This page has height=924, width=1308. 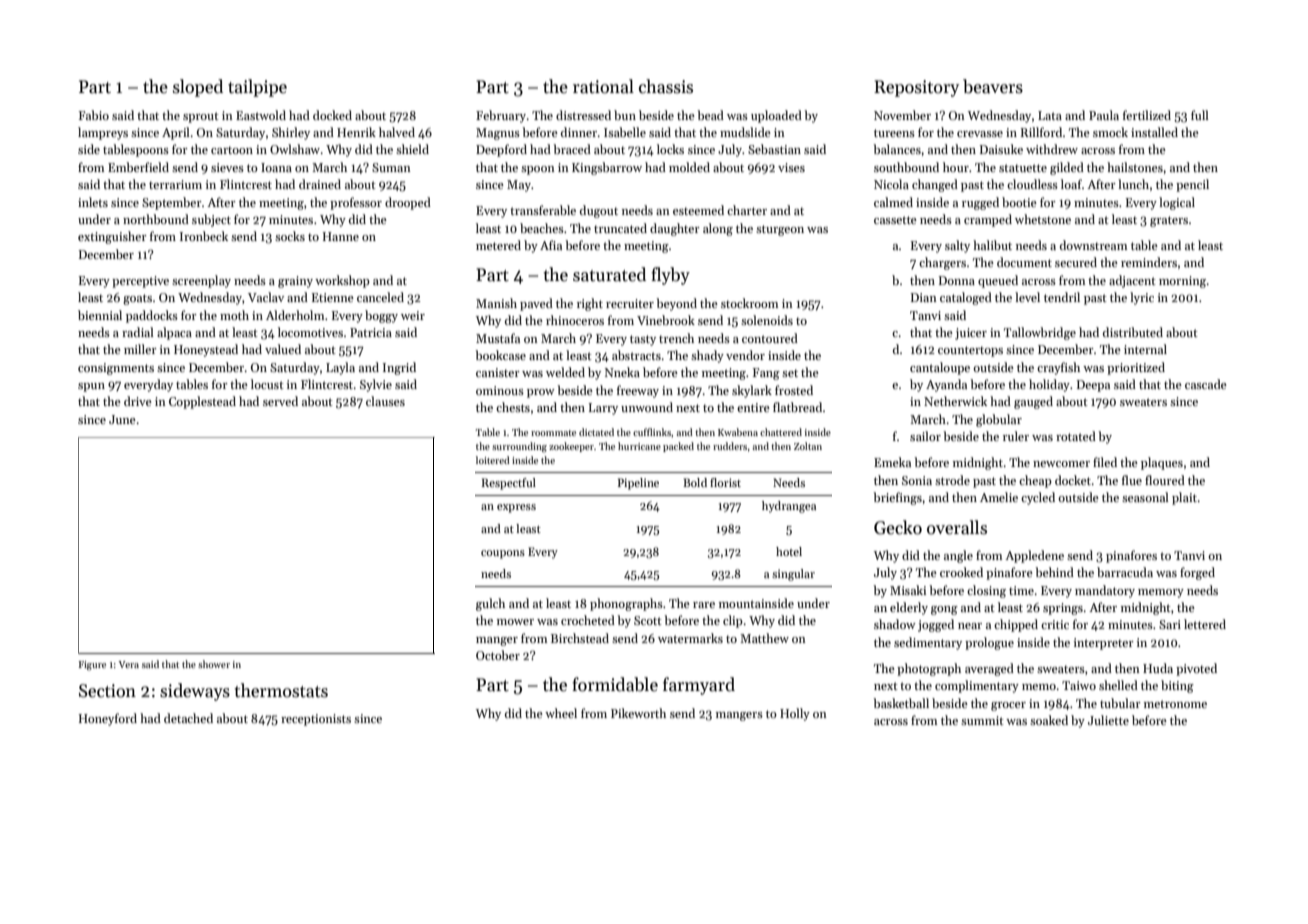 What do you see at coordinates (1104, 644) in the page?
I see `interpreter` at bounding box center [1104, 644].
